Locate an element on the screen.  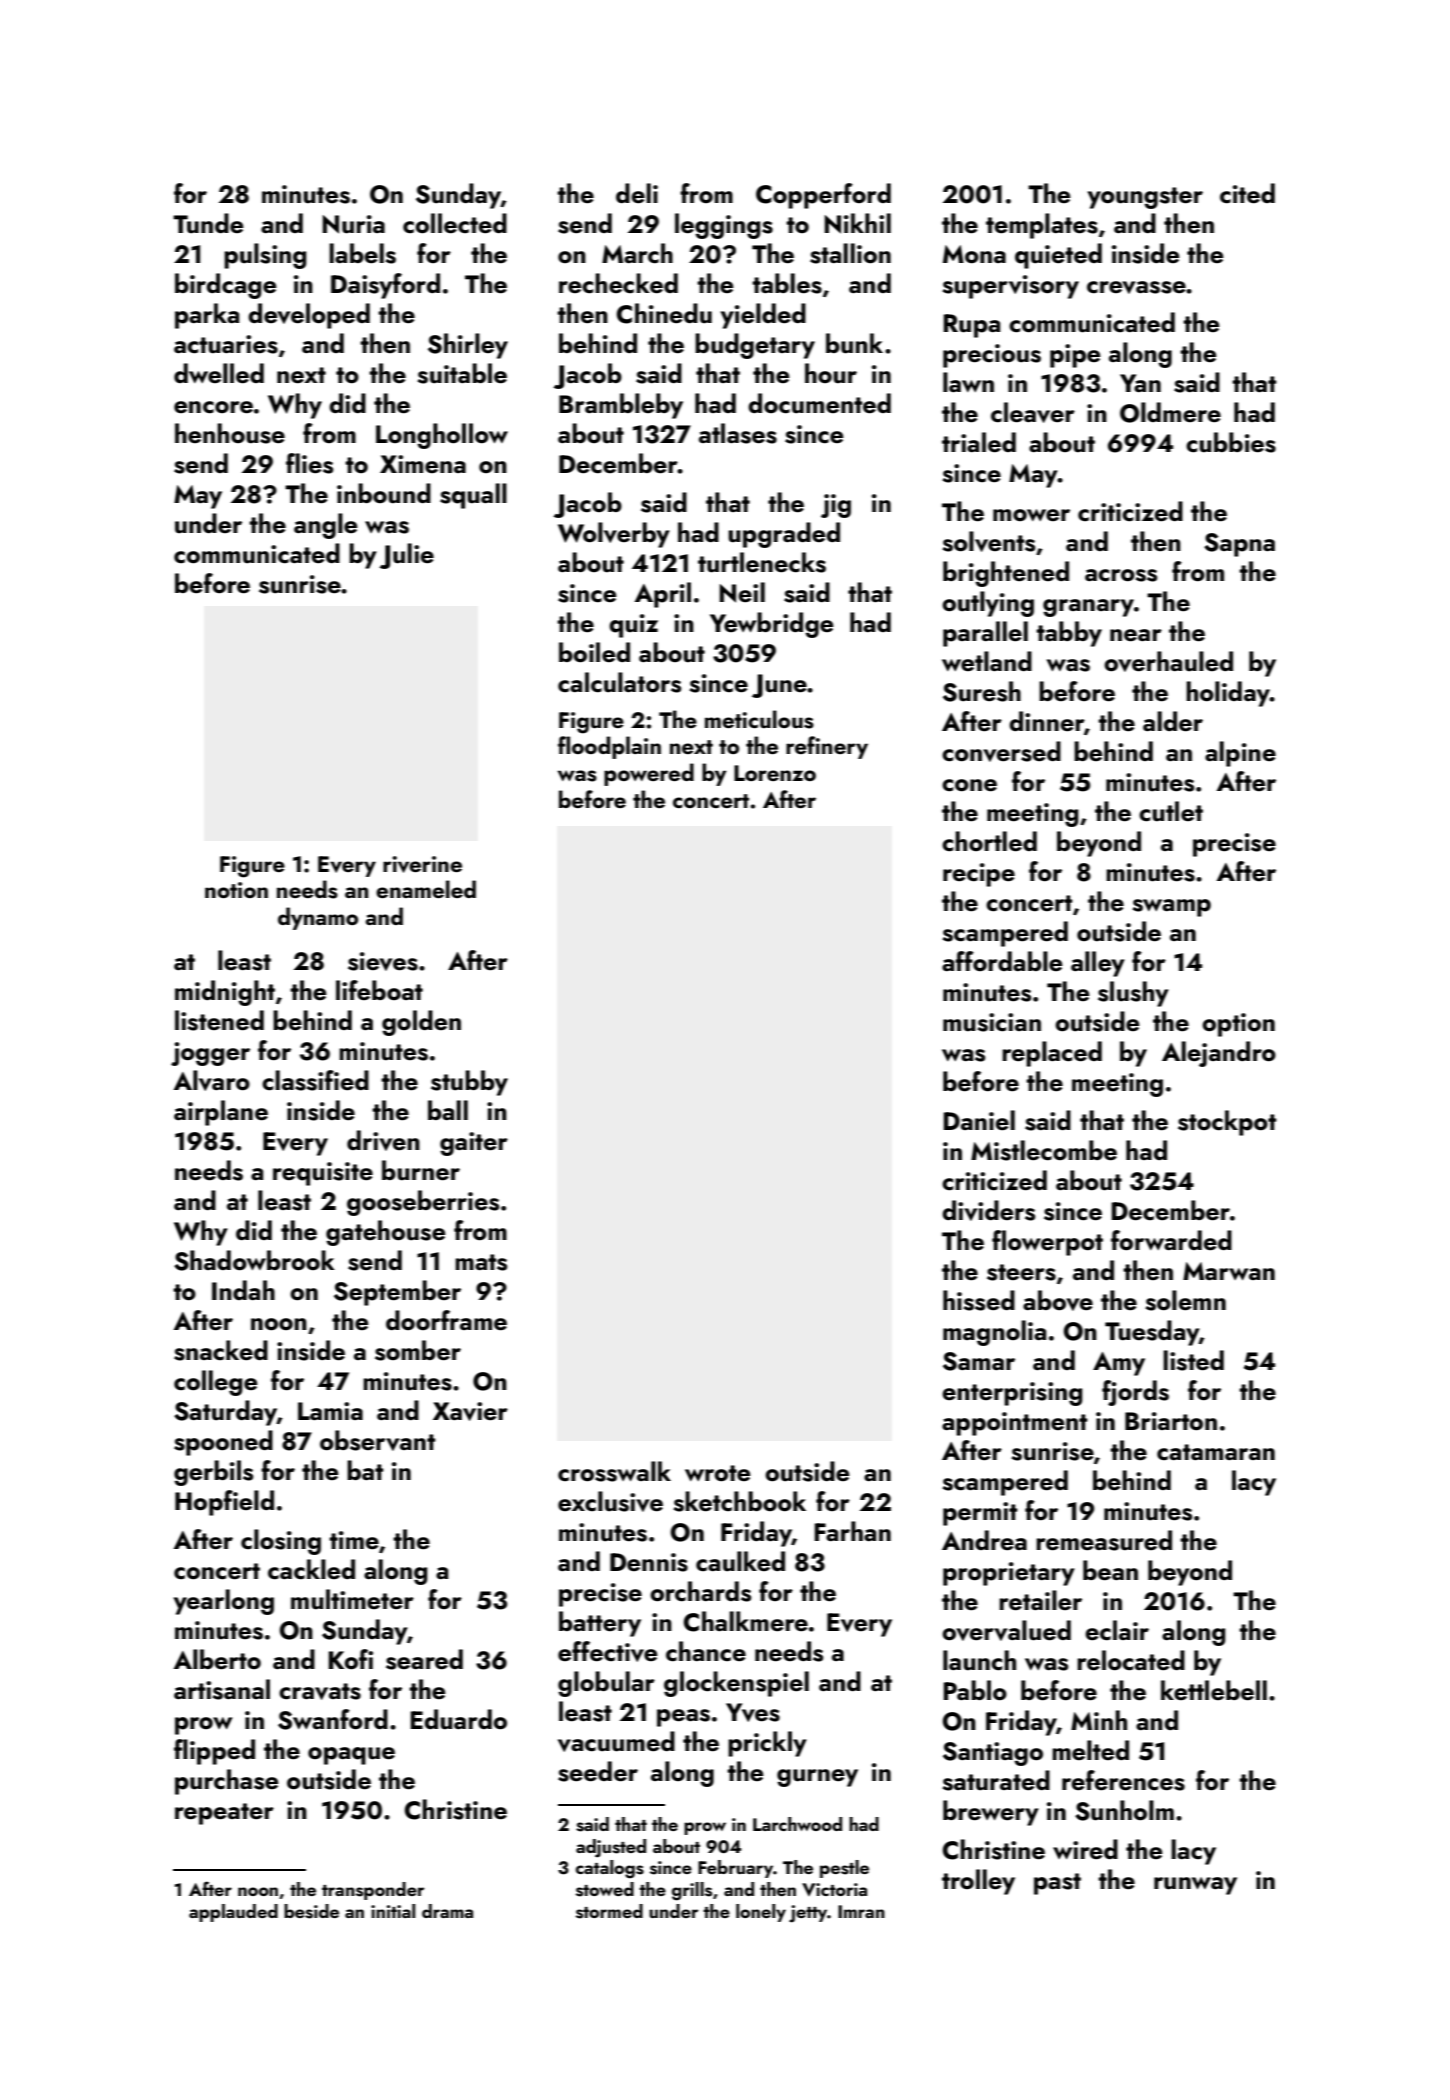
drama is located at coordinates (447, 1911).
